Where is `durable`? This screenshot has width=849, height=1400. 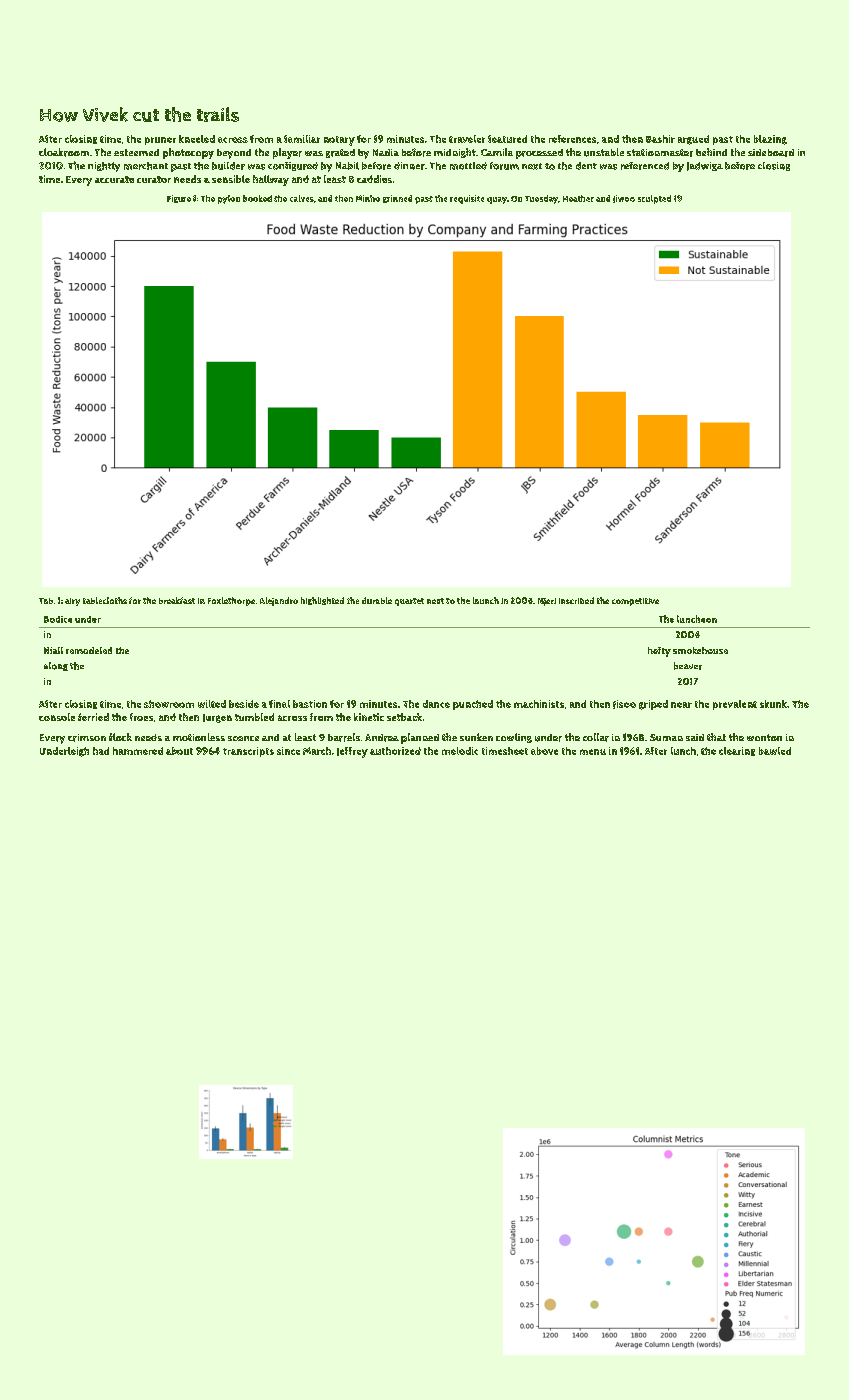 durable is located at coordinates (377, 600).
